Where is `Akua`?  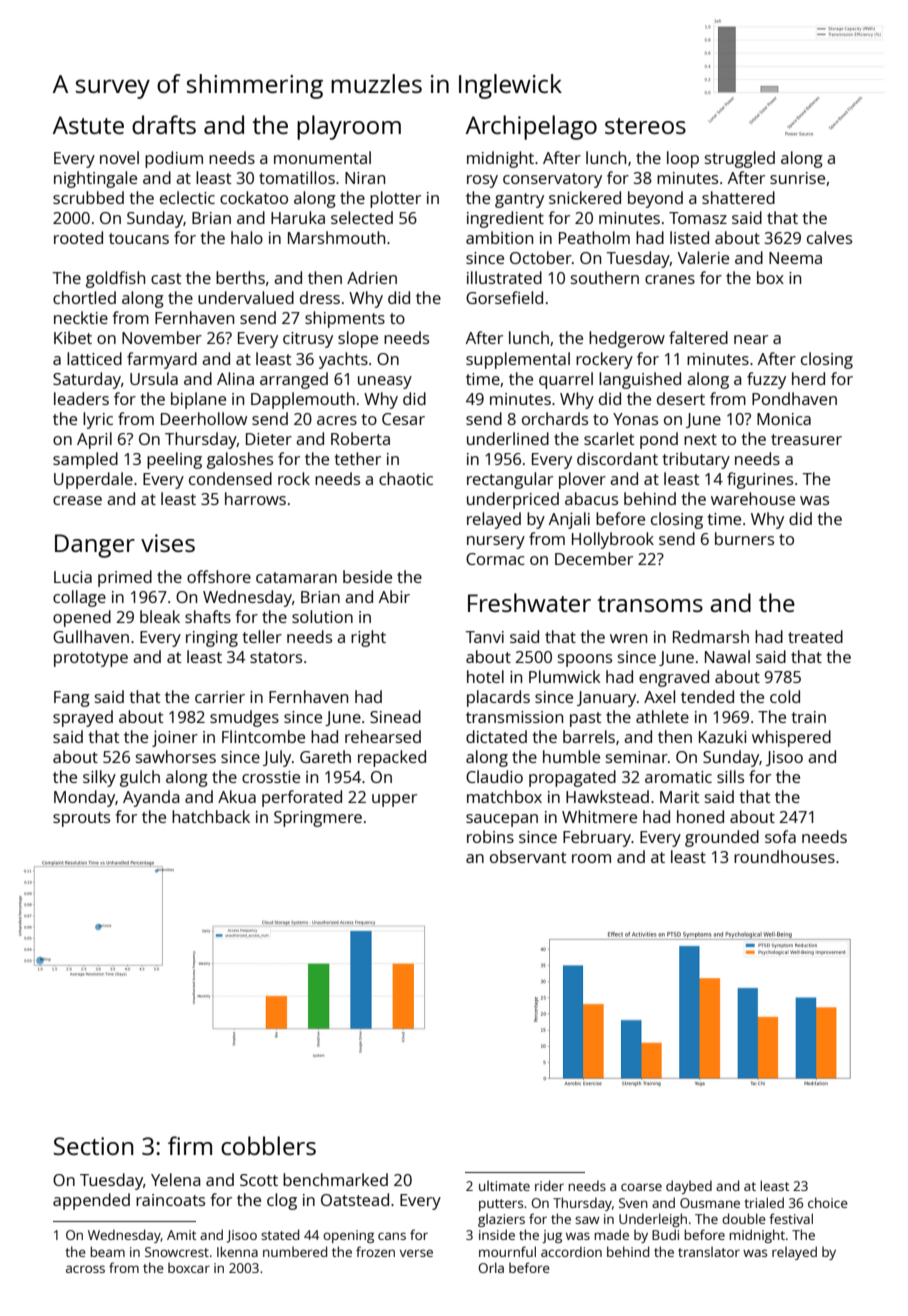 Akua is located at coordinates (237, 796).
